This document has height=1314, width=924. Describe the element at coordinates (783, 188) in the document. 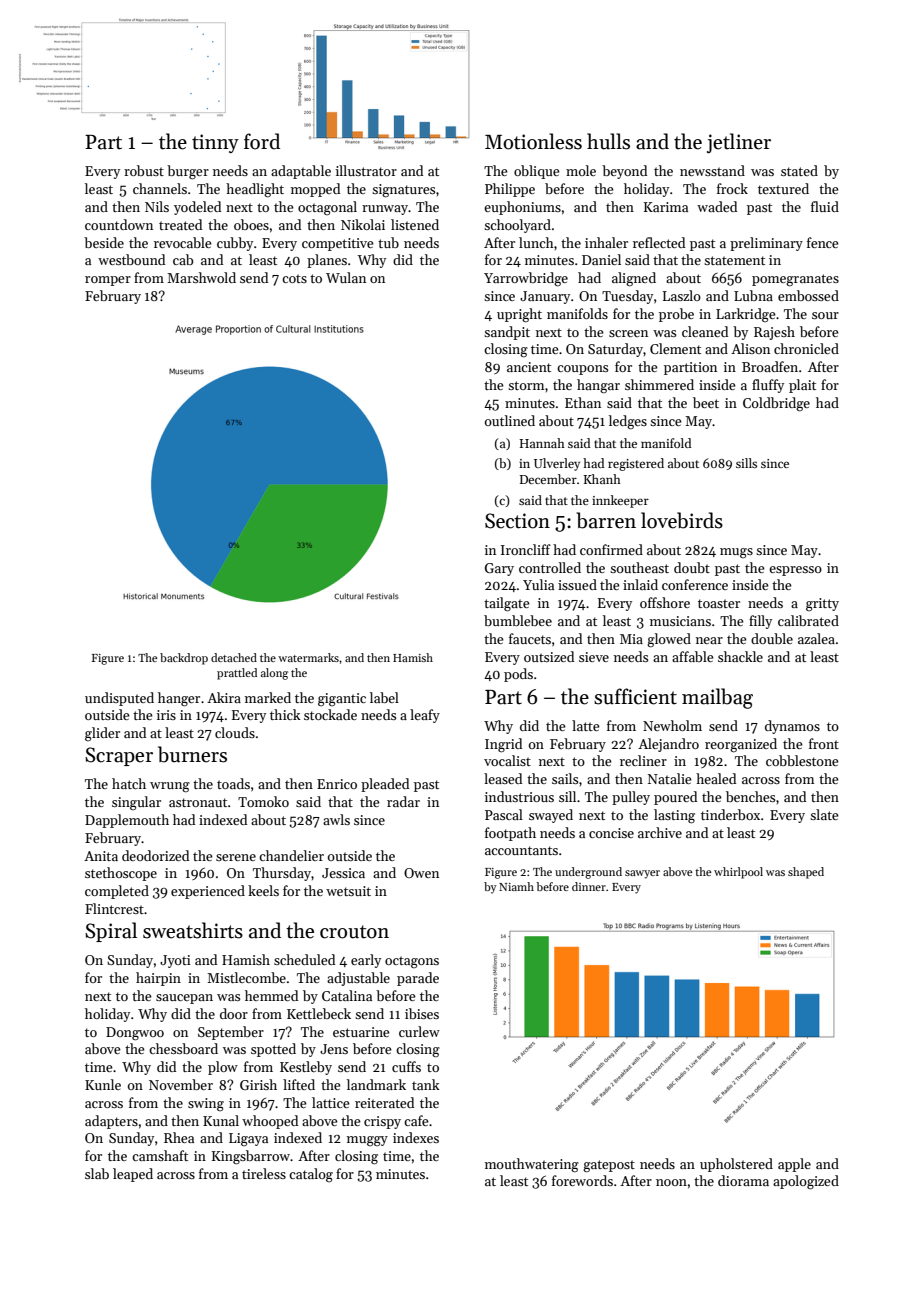

I see `textured` at that location.
